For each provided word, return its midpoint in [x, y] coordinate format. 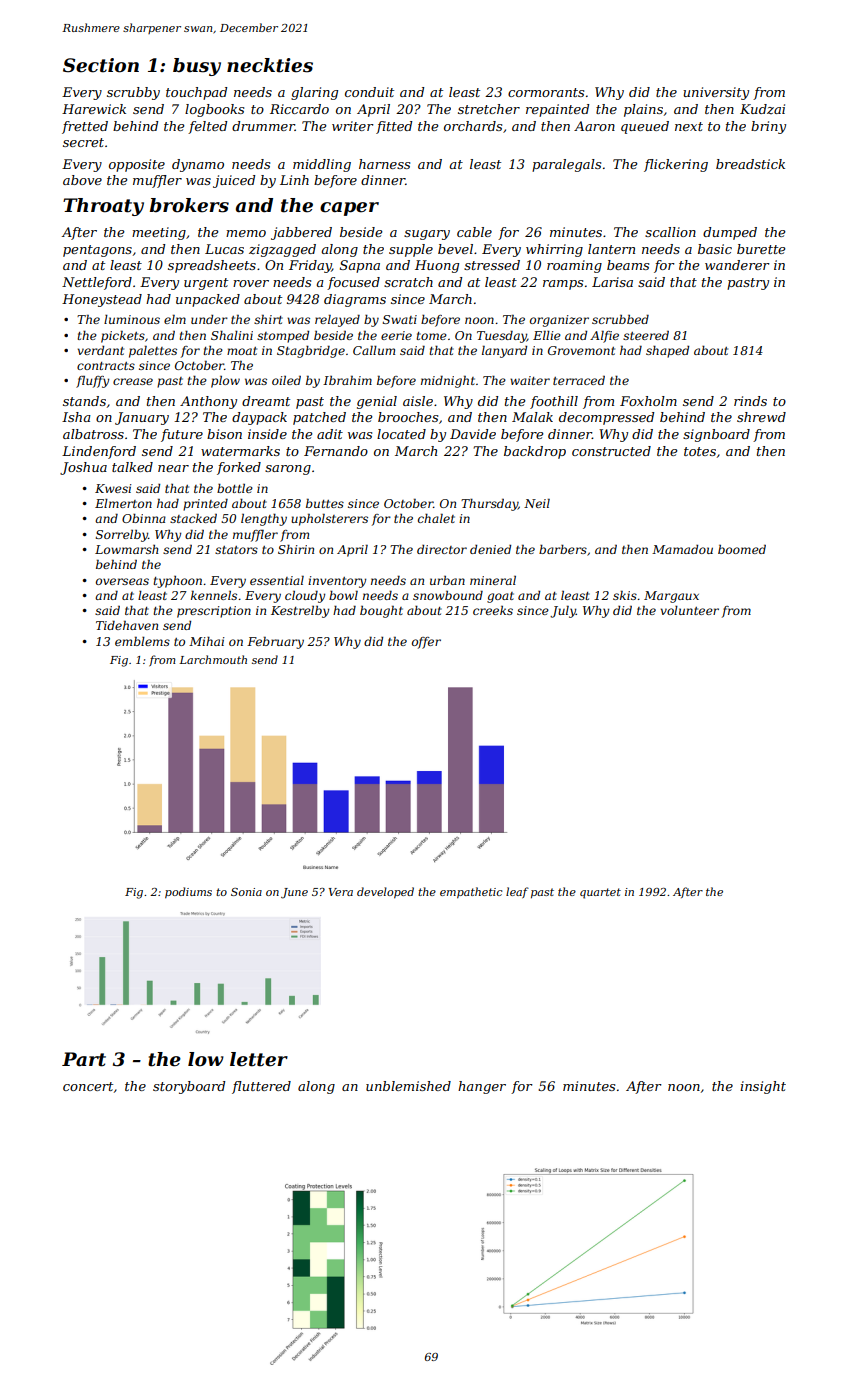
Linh [294, 180]
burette [761, 249]
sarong [288, 470]
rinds [750, 401]
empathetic [471, 893]
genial [377, 402]
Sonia [246, 892]
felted [207, 127]
